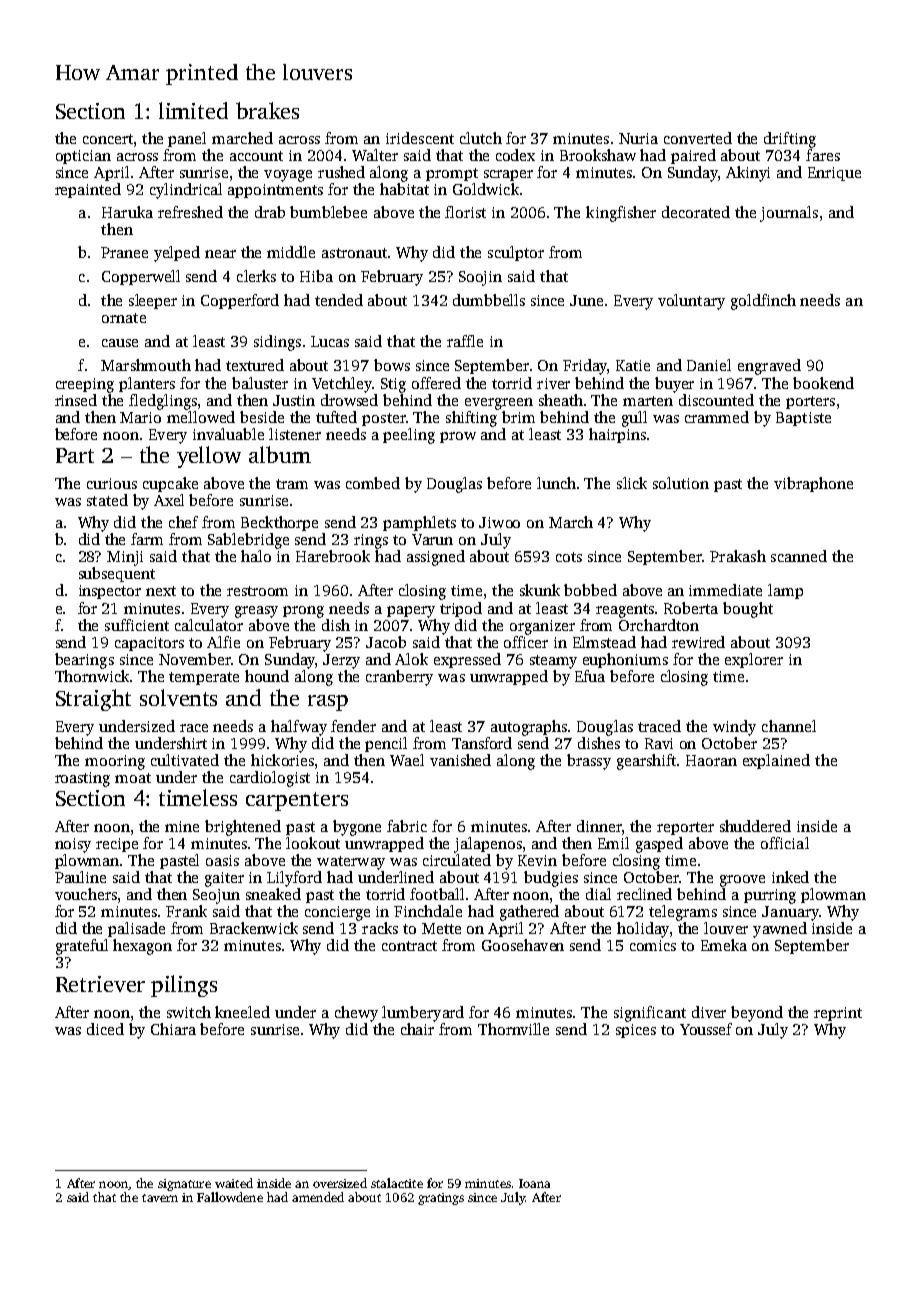 The image size is (924, 1308). I want to click on official, so click(785, 843).
